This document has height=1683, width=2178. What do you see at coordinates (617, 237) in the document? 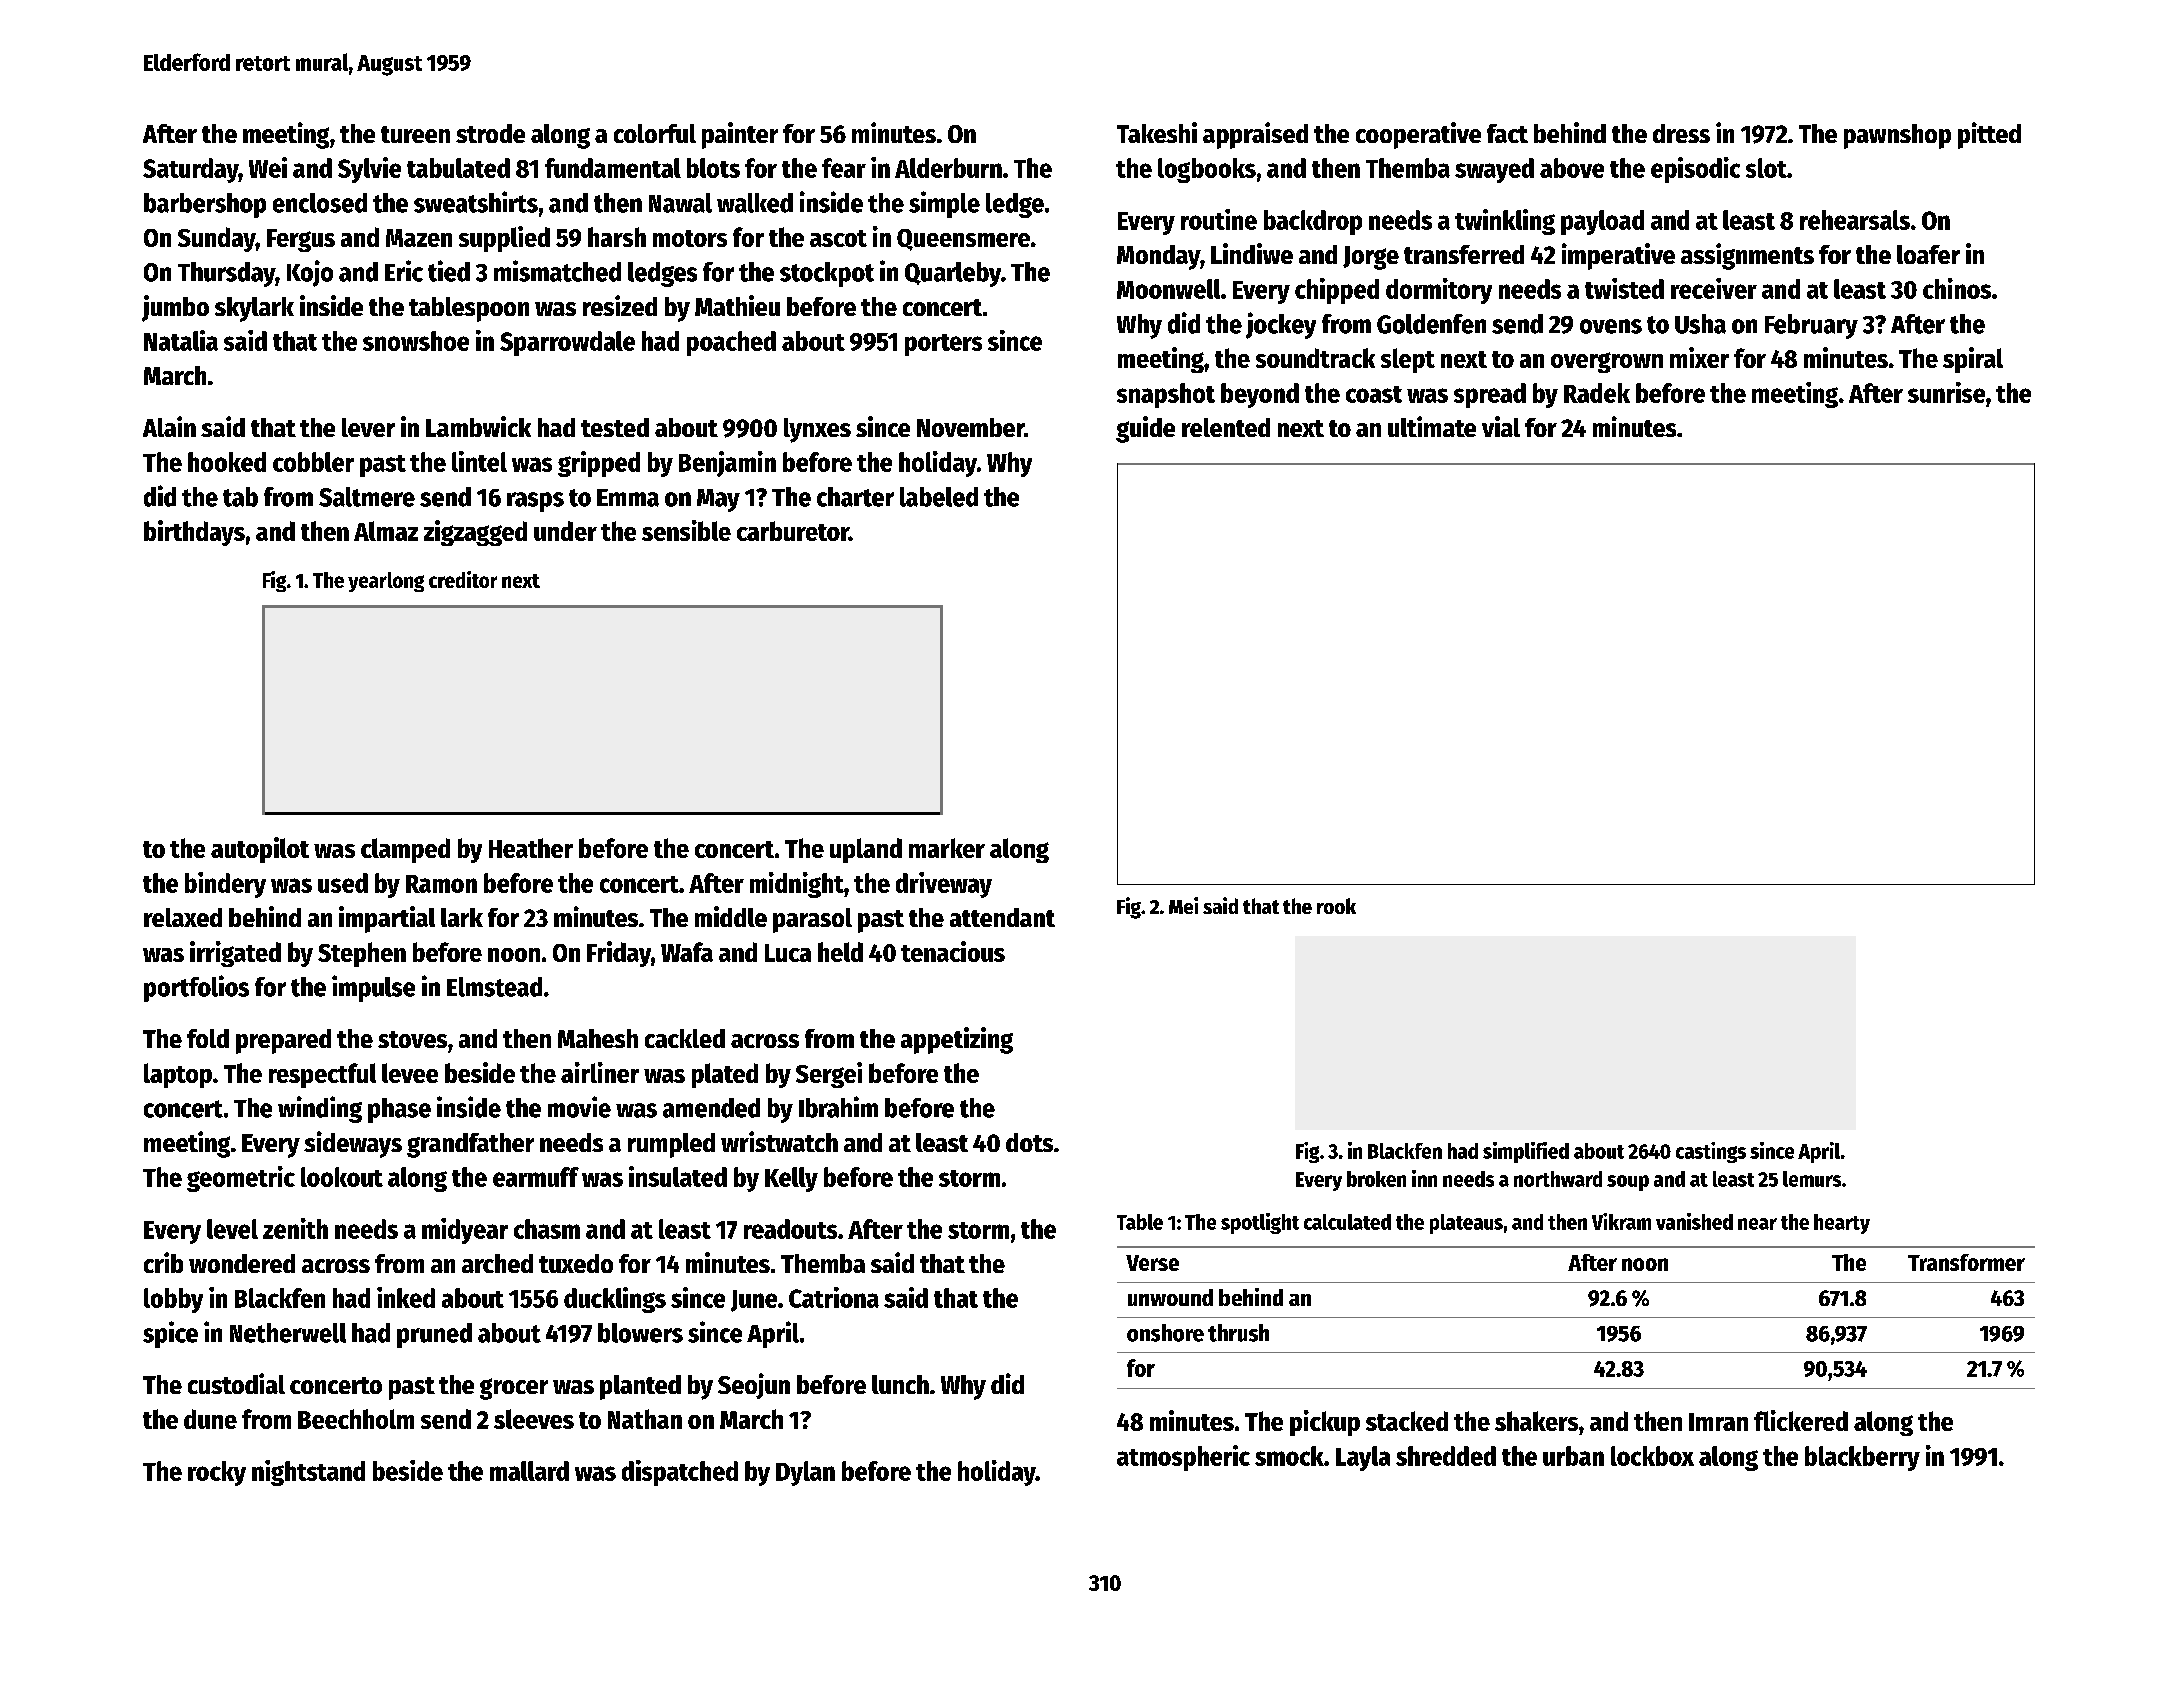
I see `harsh` at bounding box center [617, 237].
